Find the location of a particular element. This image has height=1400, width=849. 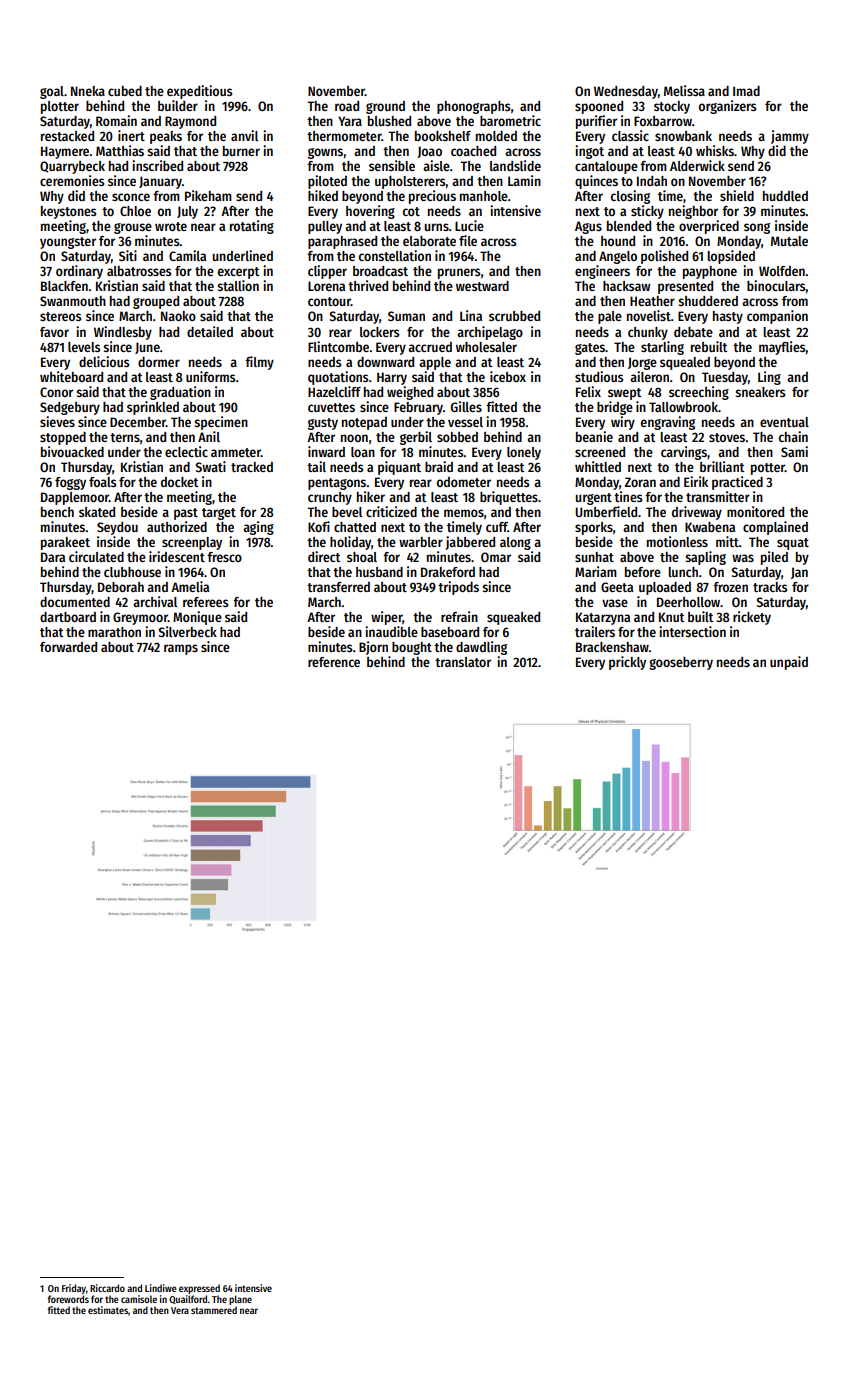

ramps is located at coordinates (181, 649).
